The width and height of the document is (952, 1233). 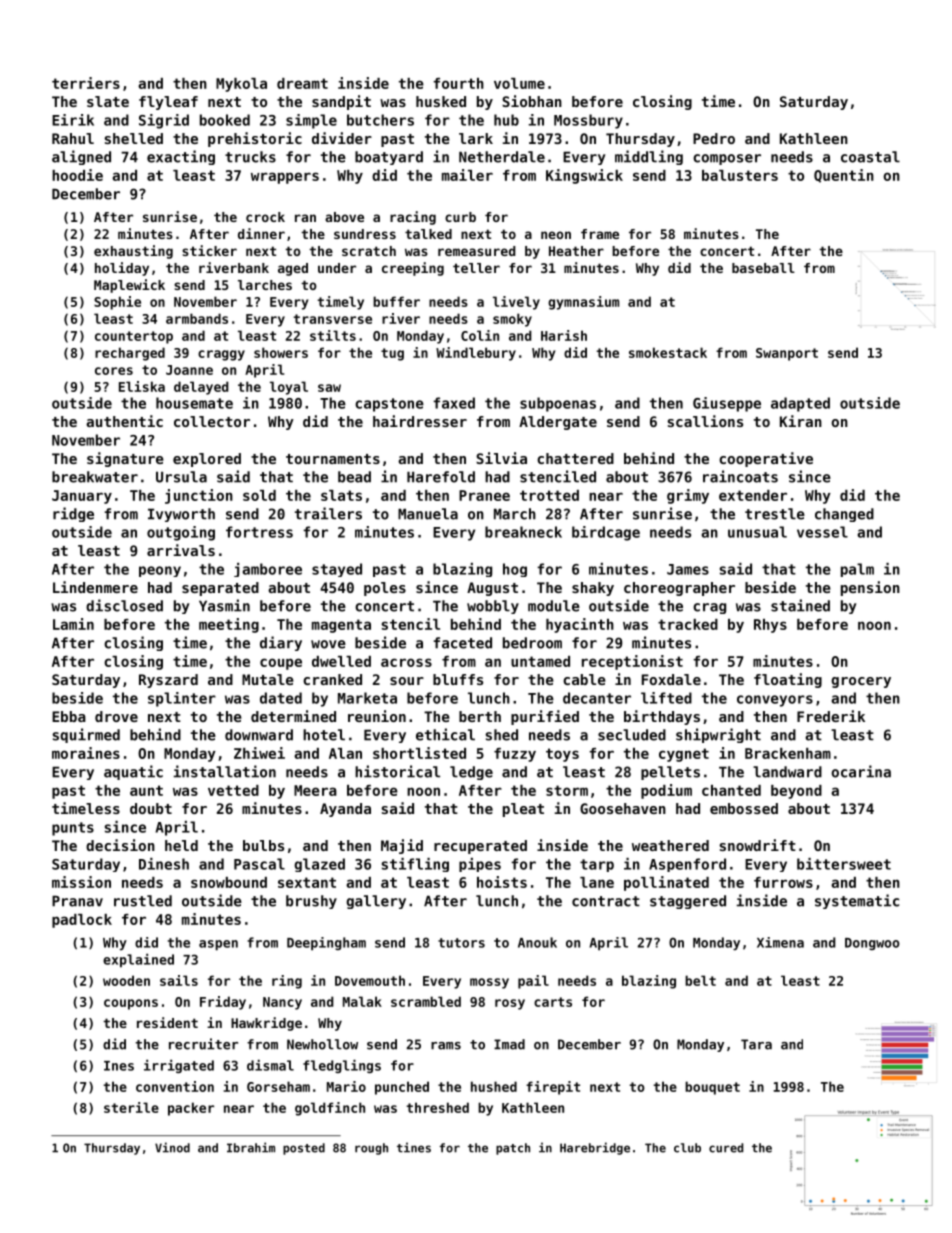 What do you see at coordinates (537, 942) in the document?
I see `Anouk` at bounding box center [537, 942].
